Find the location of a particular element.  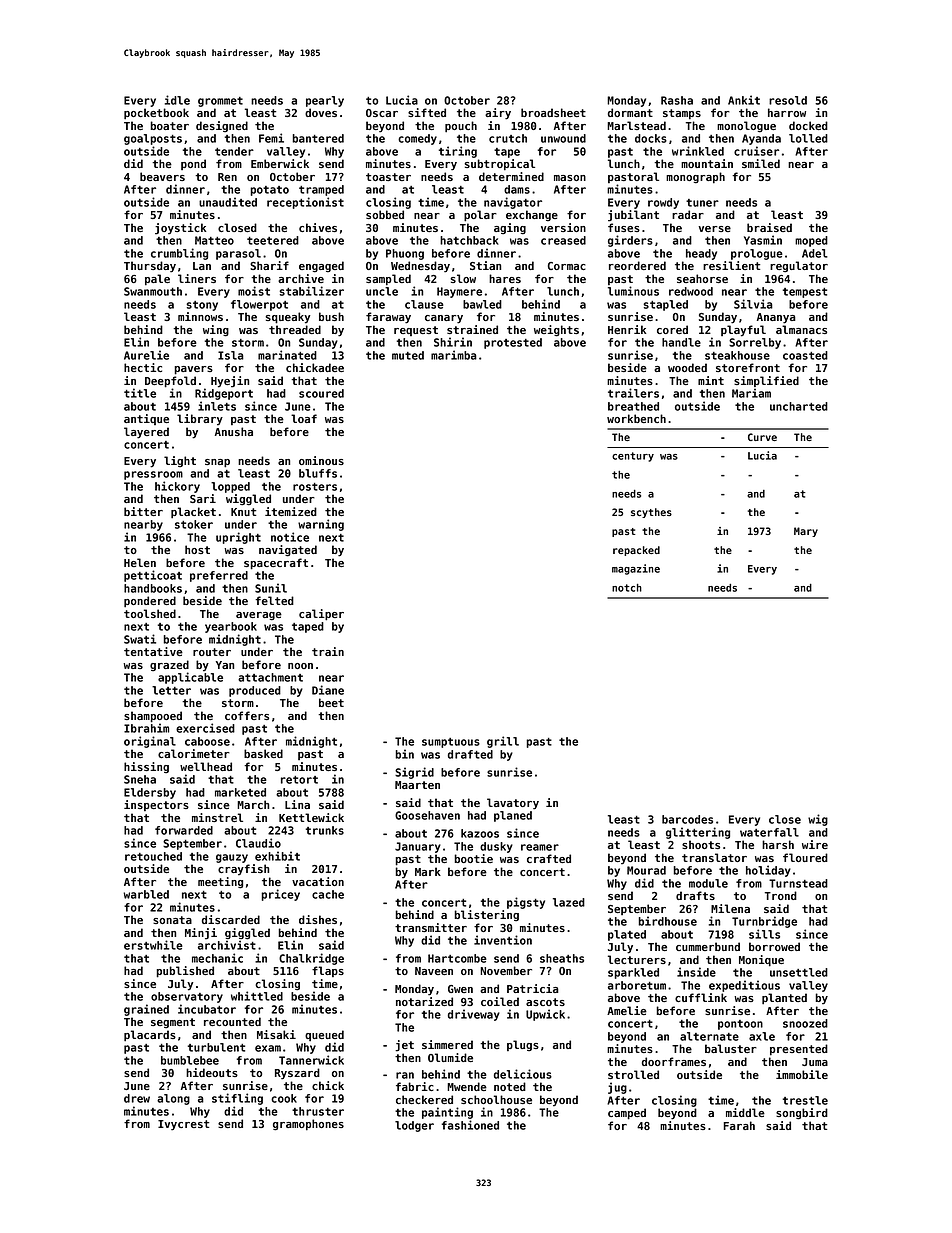

Farah is located at coordinates (739, 1125).
